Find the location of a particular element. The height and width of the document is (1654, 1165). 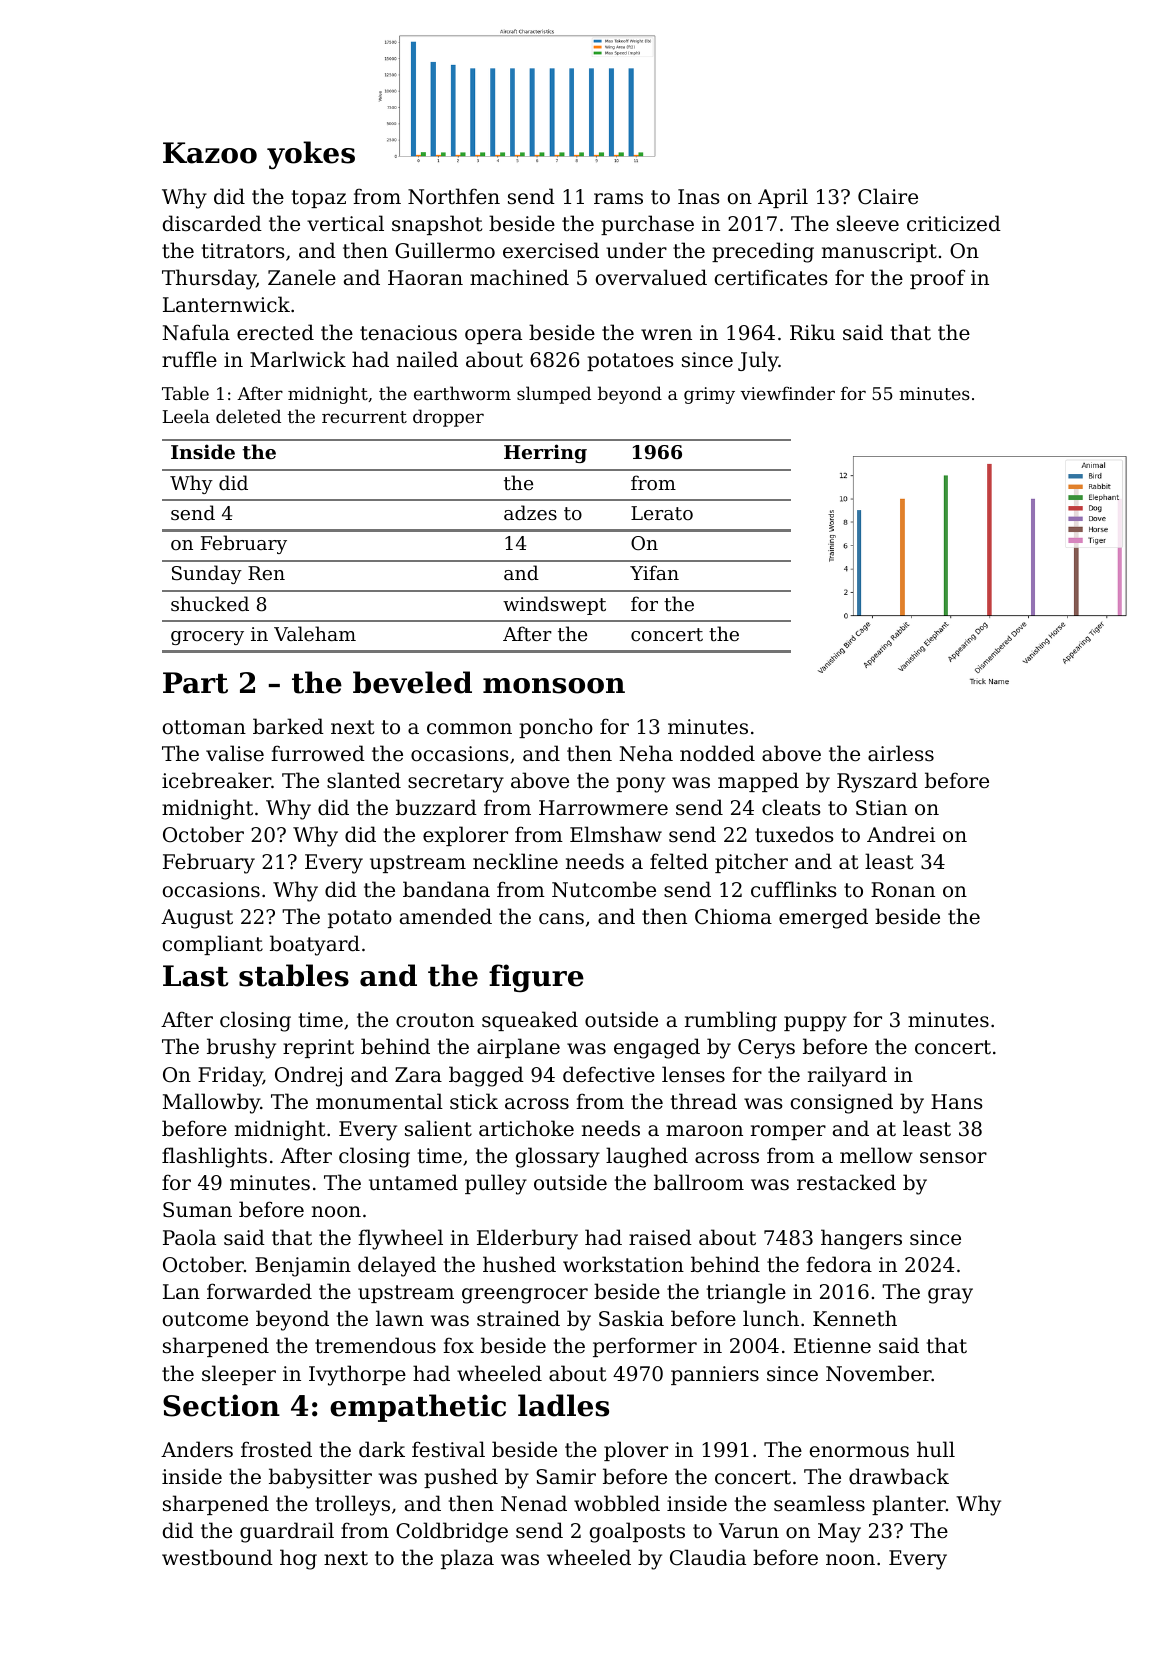

shucked is located at coordinates (210, 603).
